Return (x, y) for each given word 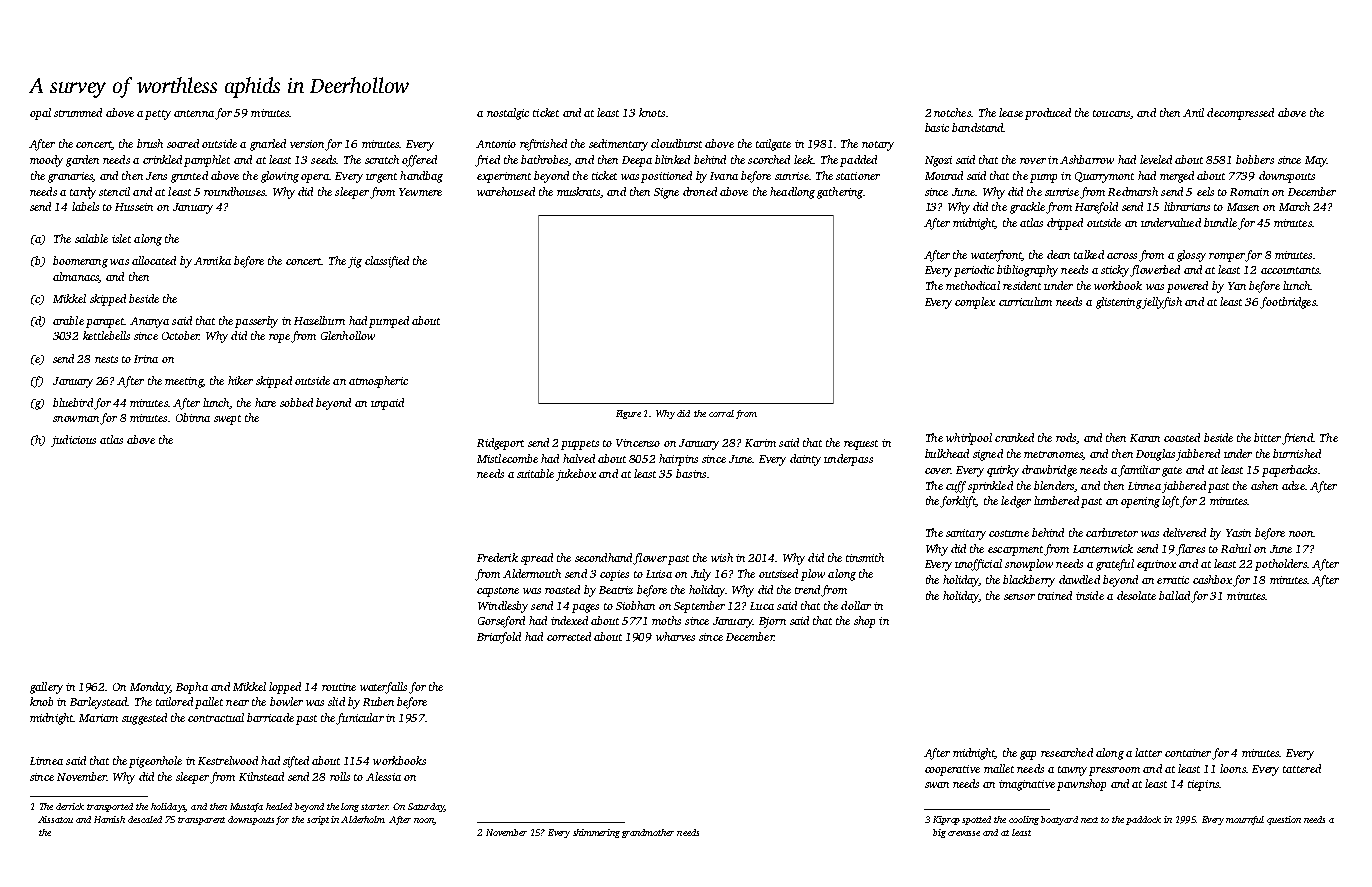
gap (1028, 755)
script (318, 820)
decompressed (1240, 114)
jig (355, 262)
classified (387, 262)
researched (1067, 752)
